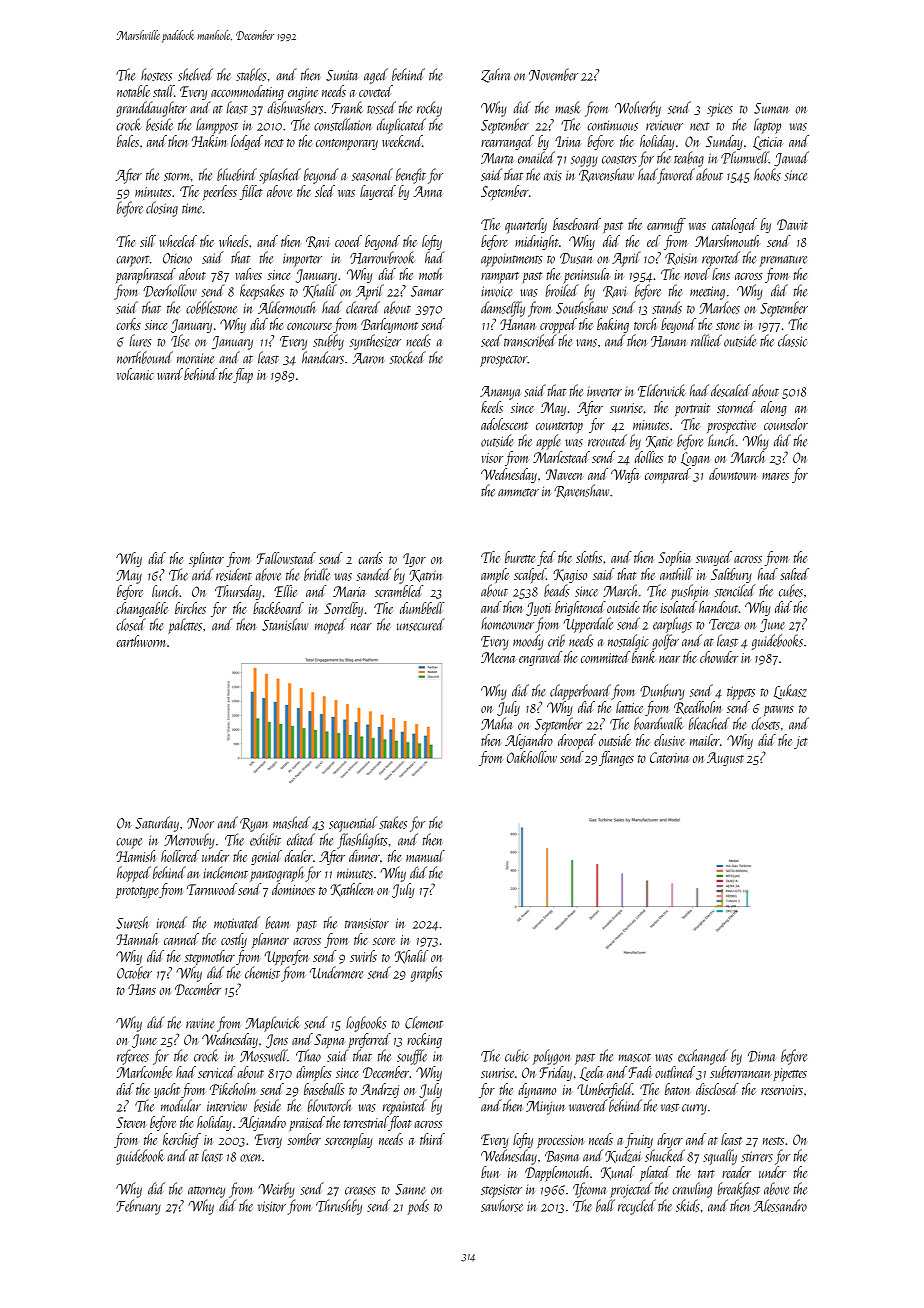  Describe the element at coordinates (771, 108) in the screenshot. I see `Suman` at that location.
